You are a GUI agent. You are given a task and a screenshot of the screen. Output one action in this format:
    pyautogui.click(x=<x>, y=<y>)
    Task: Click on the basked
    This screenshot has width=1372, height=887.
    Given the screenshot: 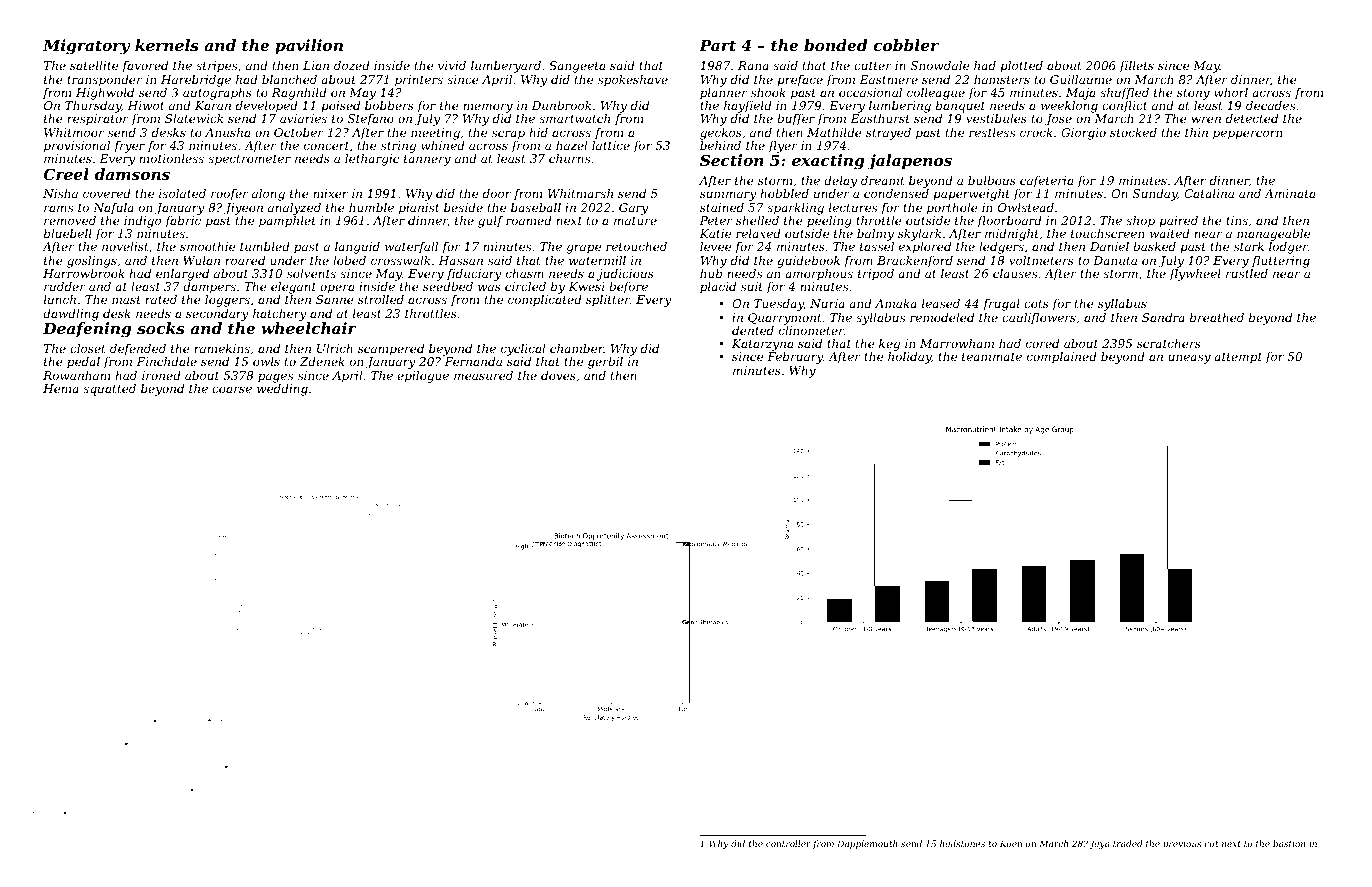 What is the action you would take?
    pyautogui.click(x=1154, y=246)
